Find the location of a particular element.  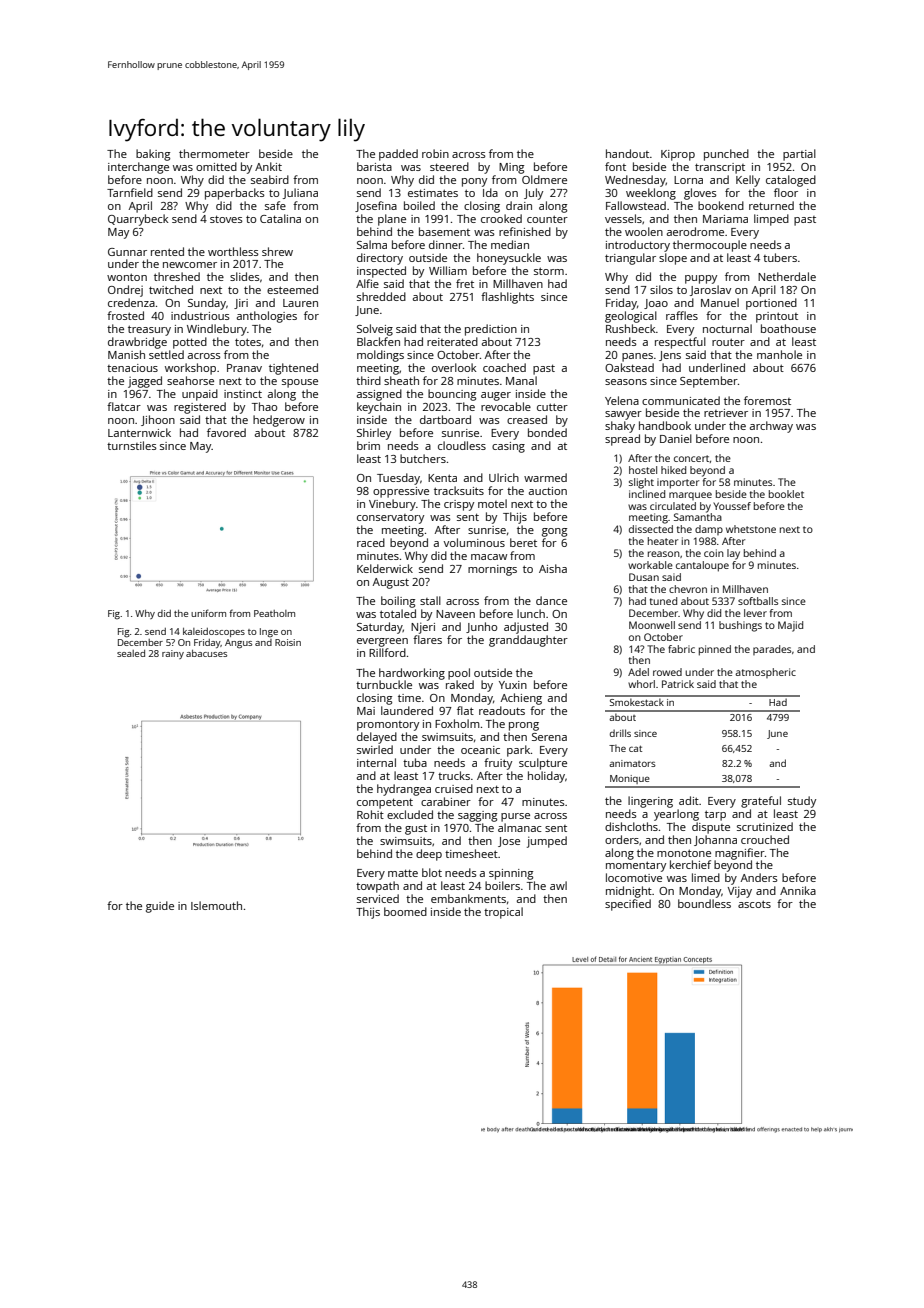

Rohit is located at coordinates (370, 814).
